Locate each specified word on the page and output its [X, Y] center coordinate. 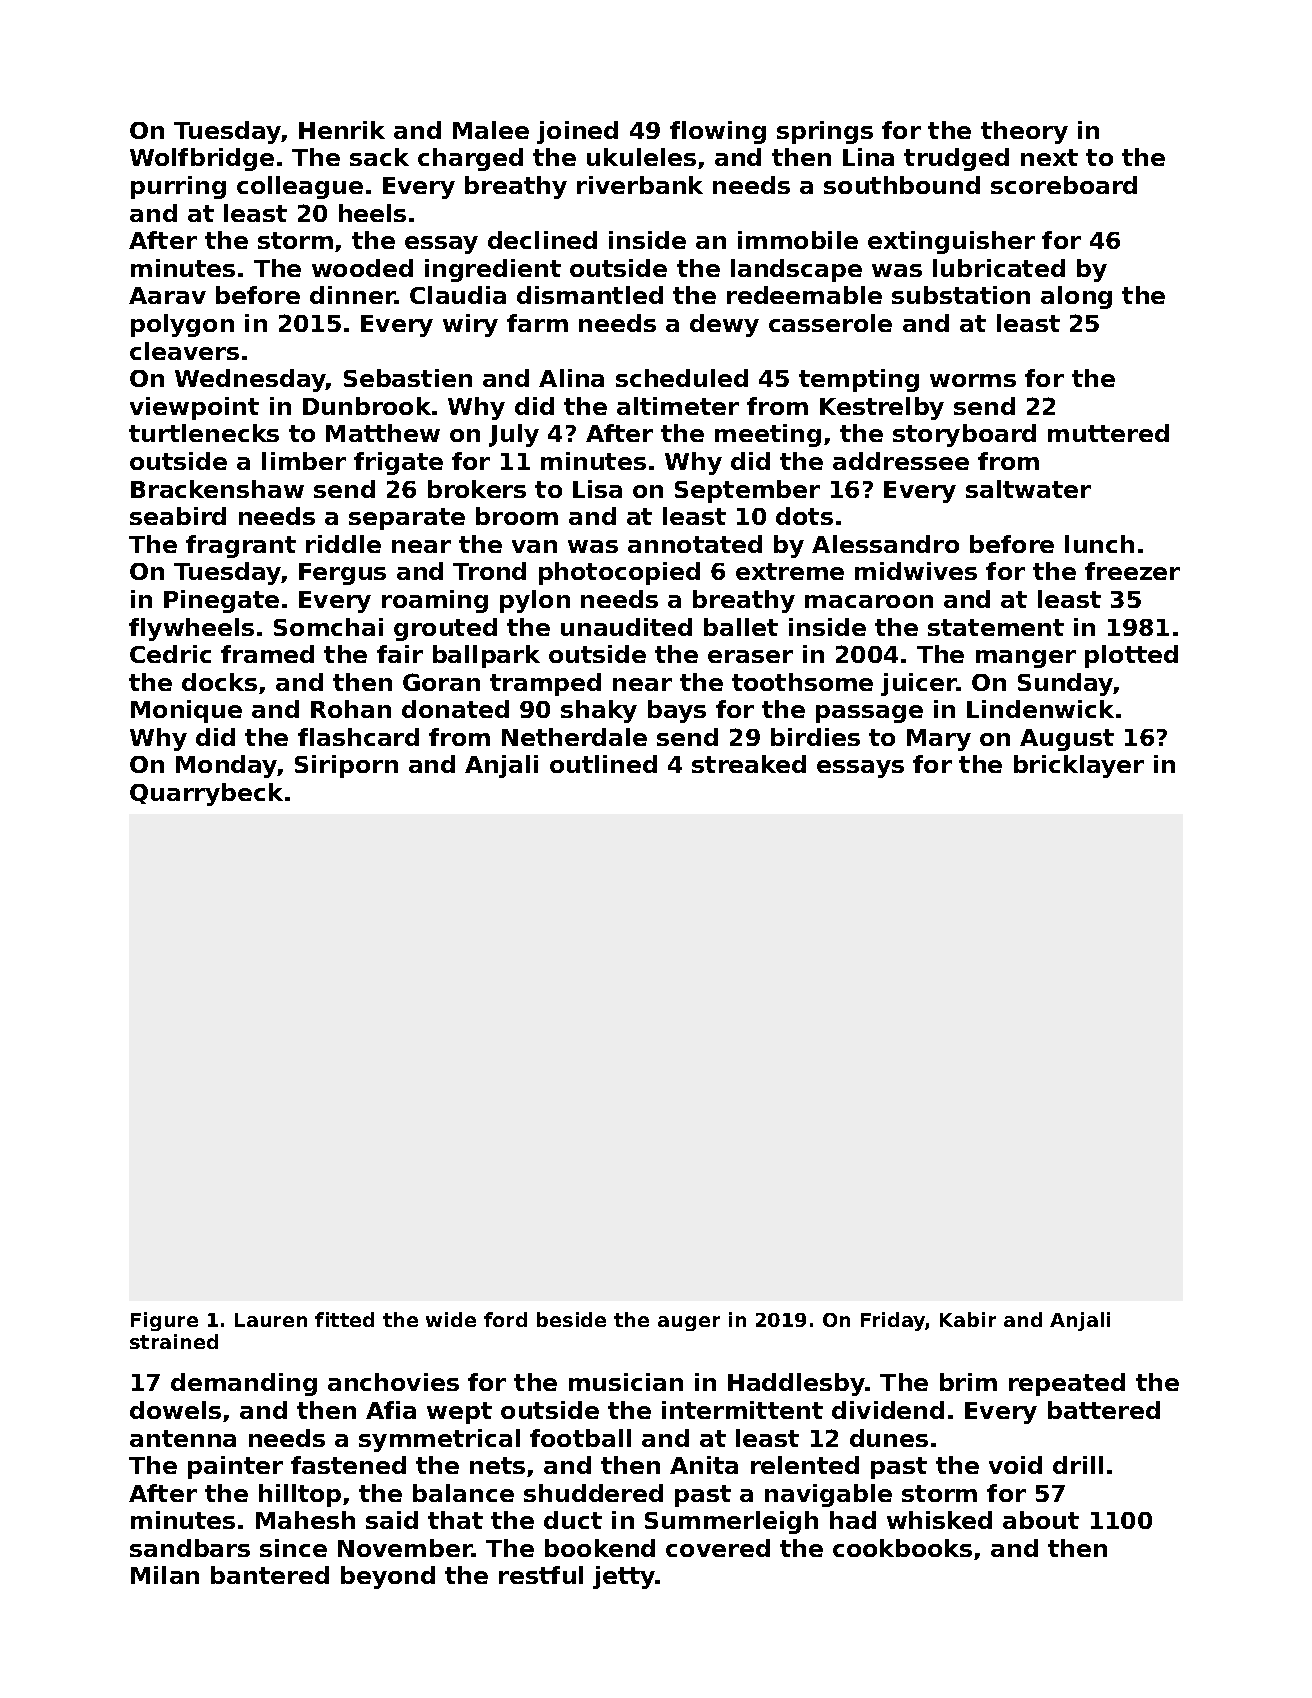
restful [541, 1575]
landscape [796, 270]
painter [235, 1467]
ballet [741, 627]
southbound [902, 185]
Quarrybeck [206, 794]
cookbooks [902, 1548]
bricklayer [1079, 766]
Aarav [167, 295]
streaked [749, 764]
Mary [939, 740]
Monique [186, 711]
